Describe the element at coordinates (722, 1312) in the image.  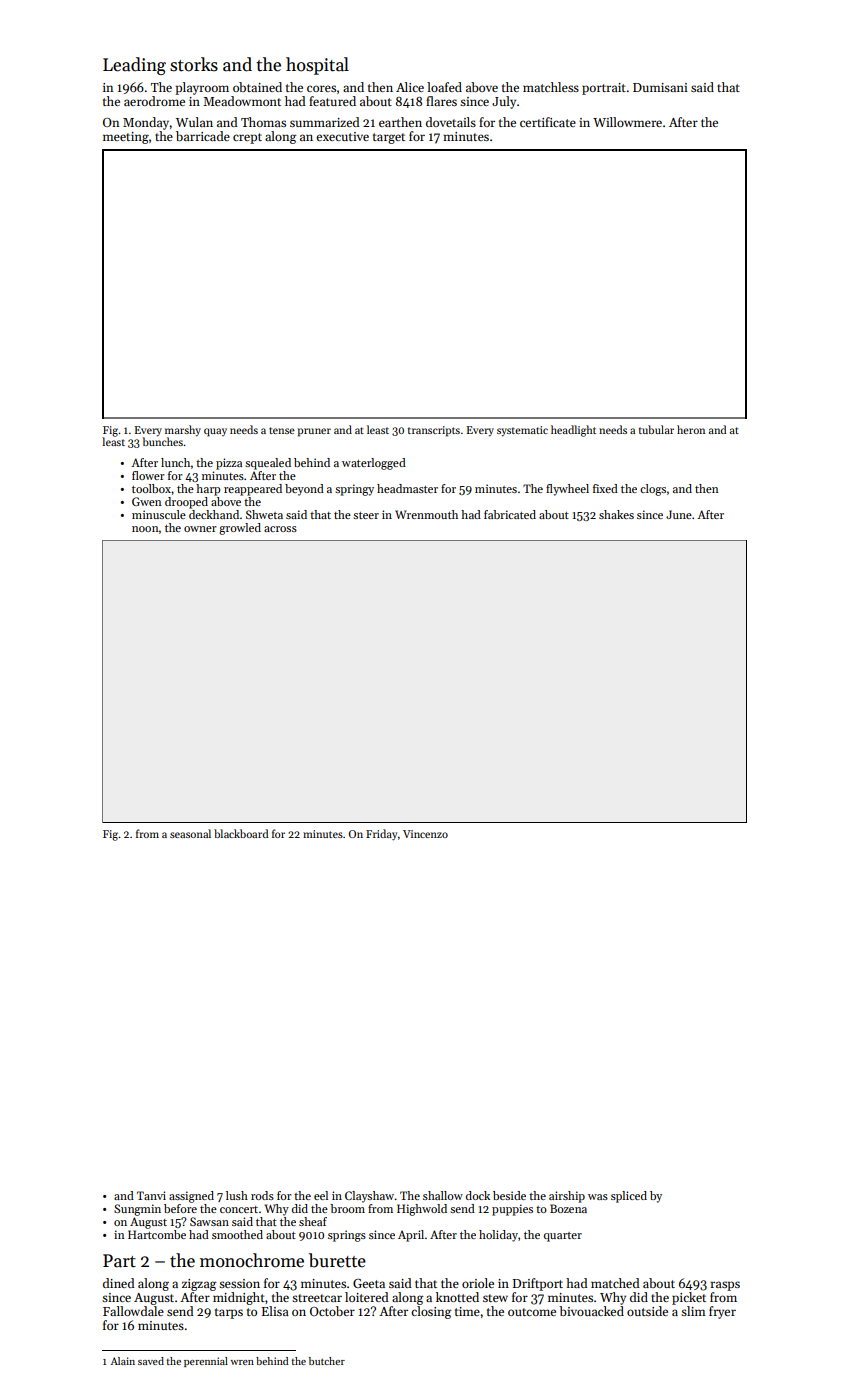
I see `fryer` at that location.
